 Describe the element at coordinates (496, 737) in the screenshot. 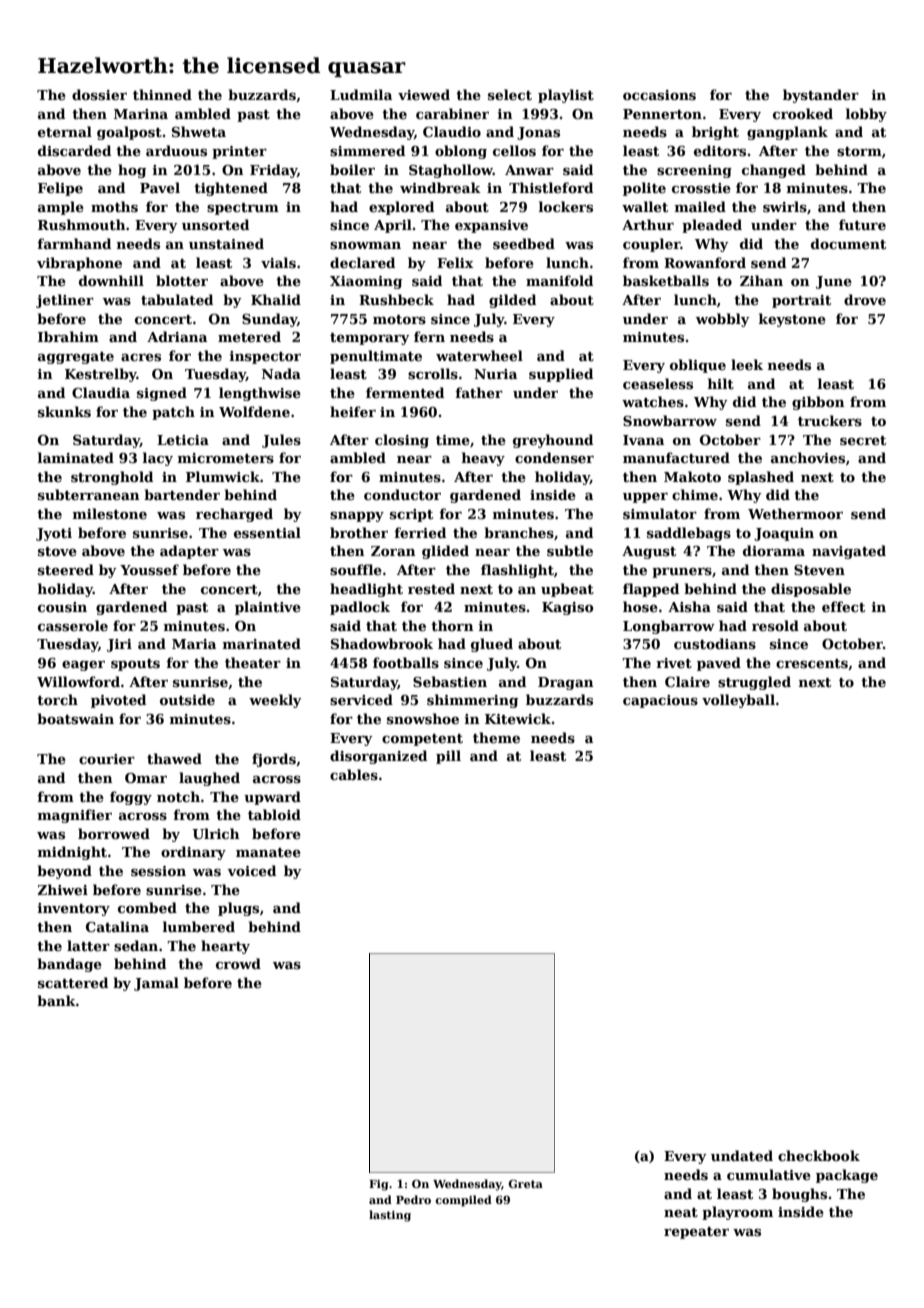

I see `theme` at that location.
